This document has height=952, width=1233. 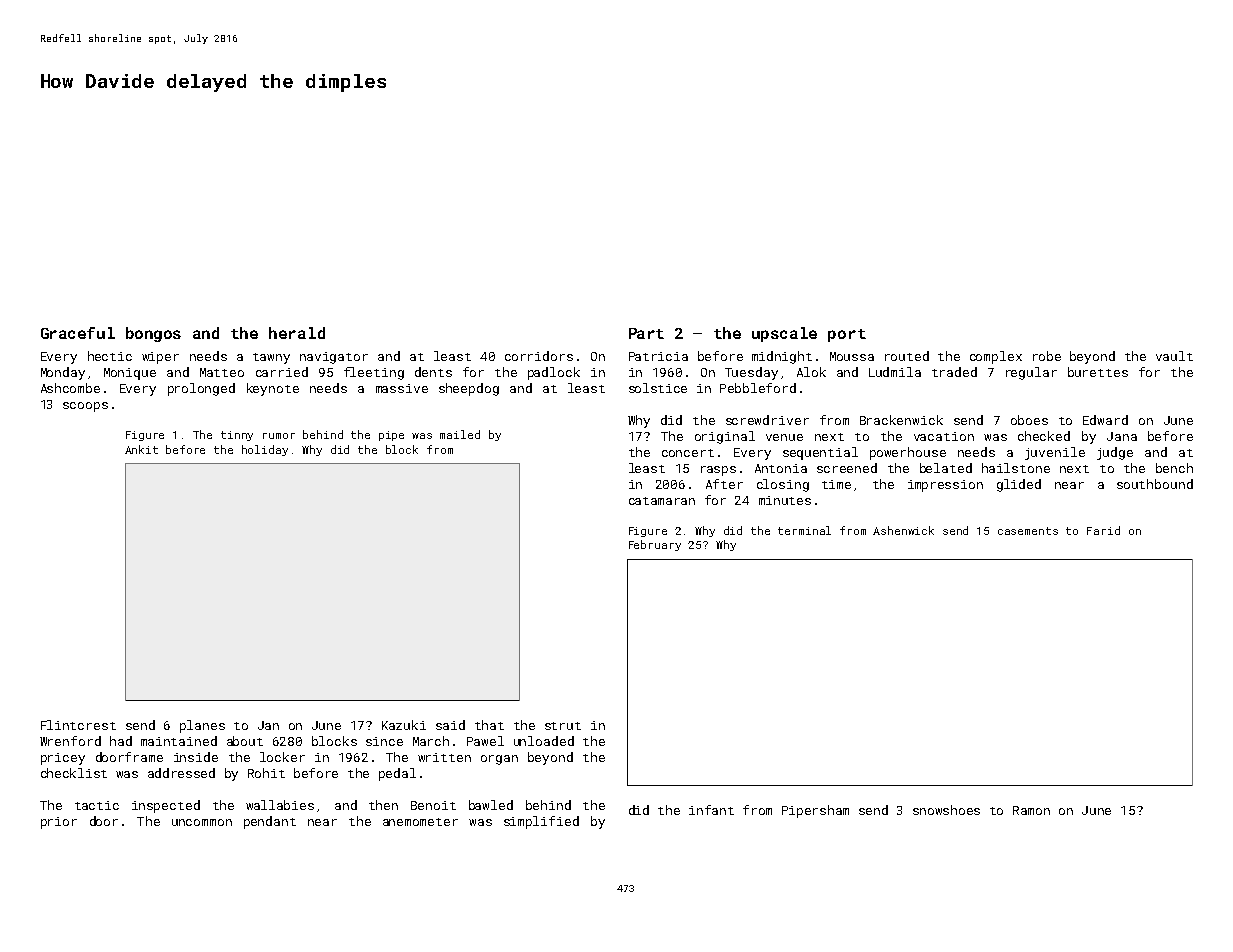 I want to click on rasps, so click(x=718, y=471).
